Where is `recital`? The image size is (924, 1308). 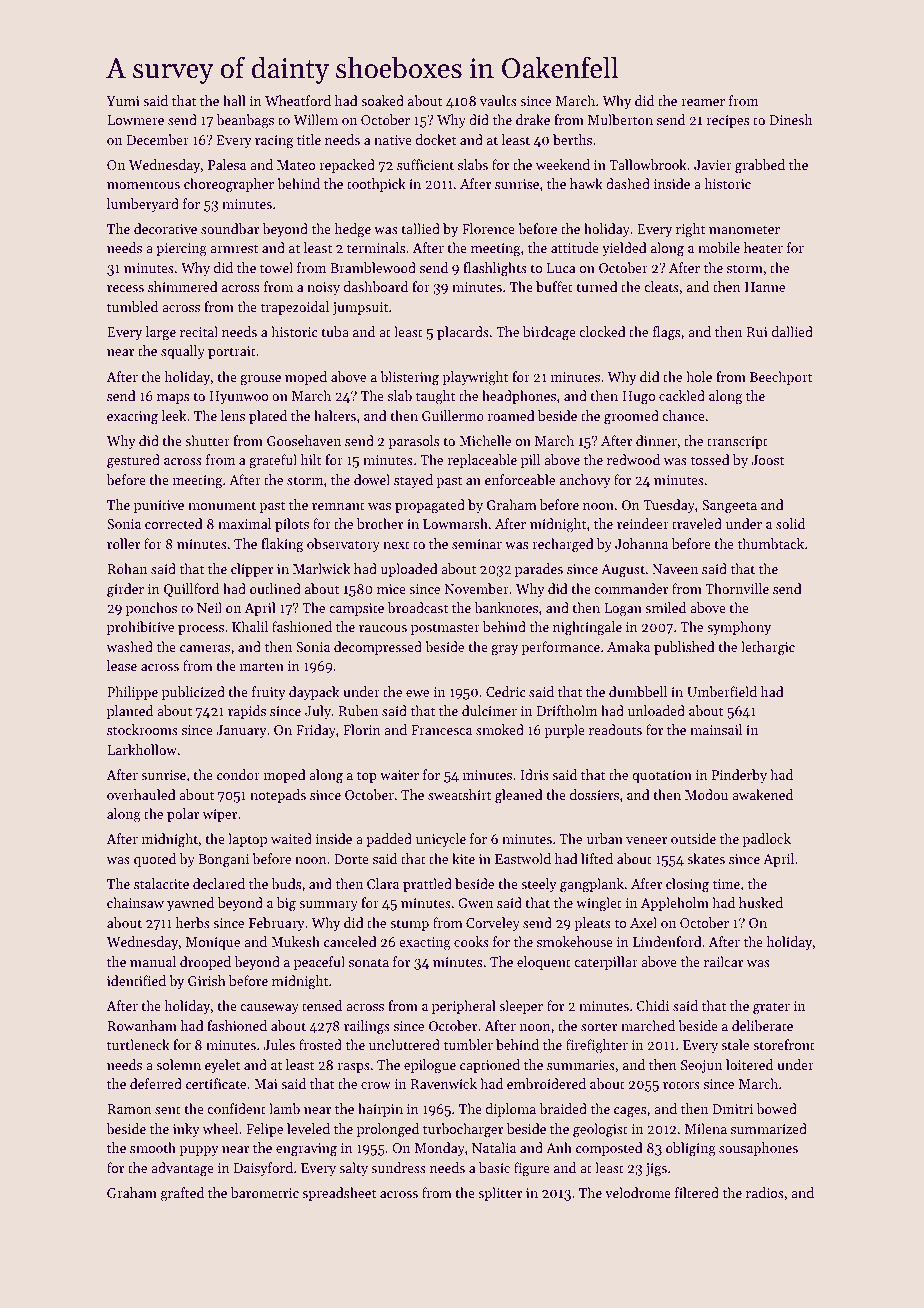
recital is located at coordinates (199, 331).
